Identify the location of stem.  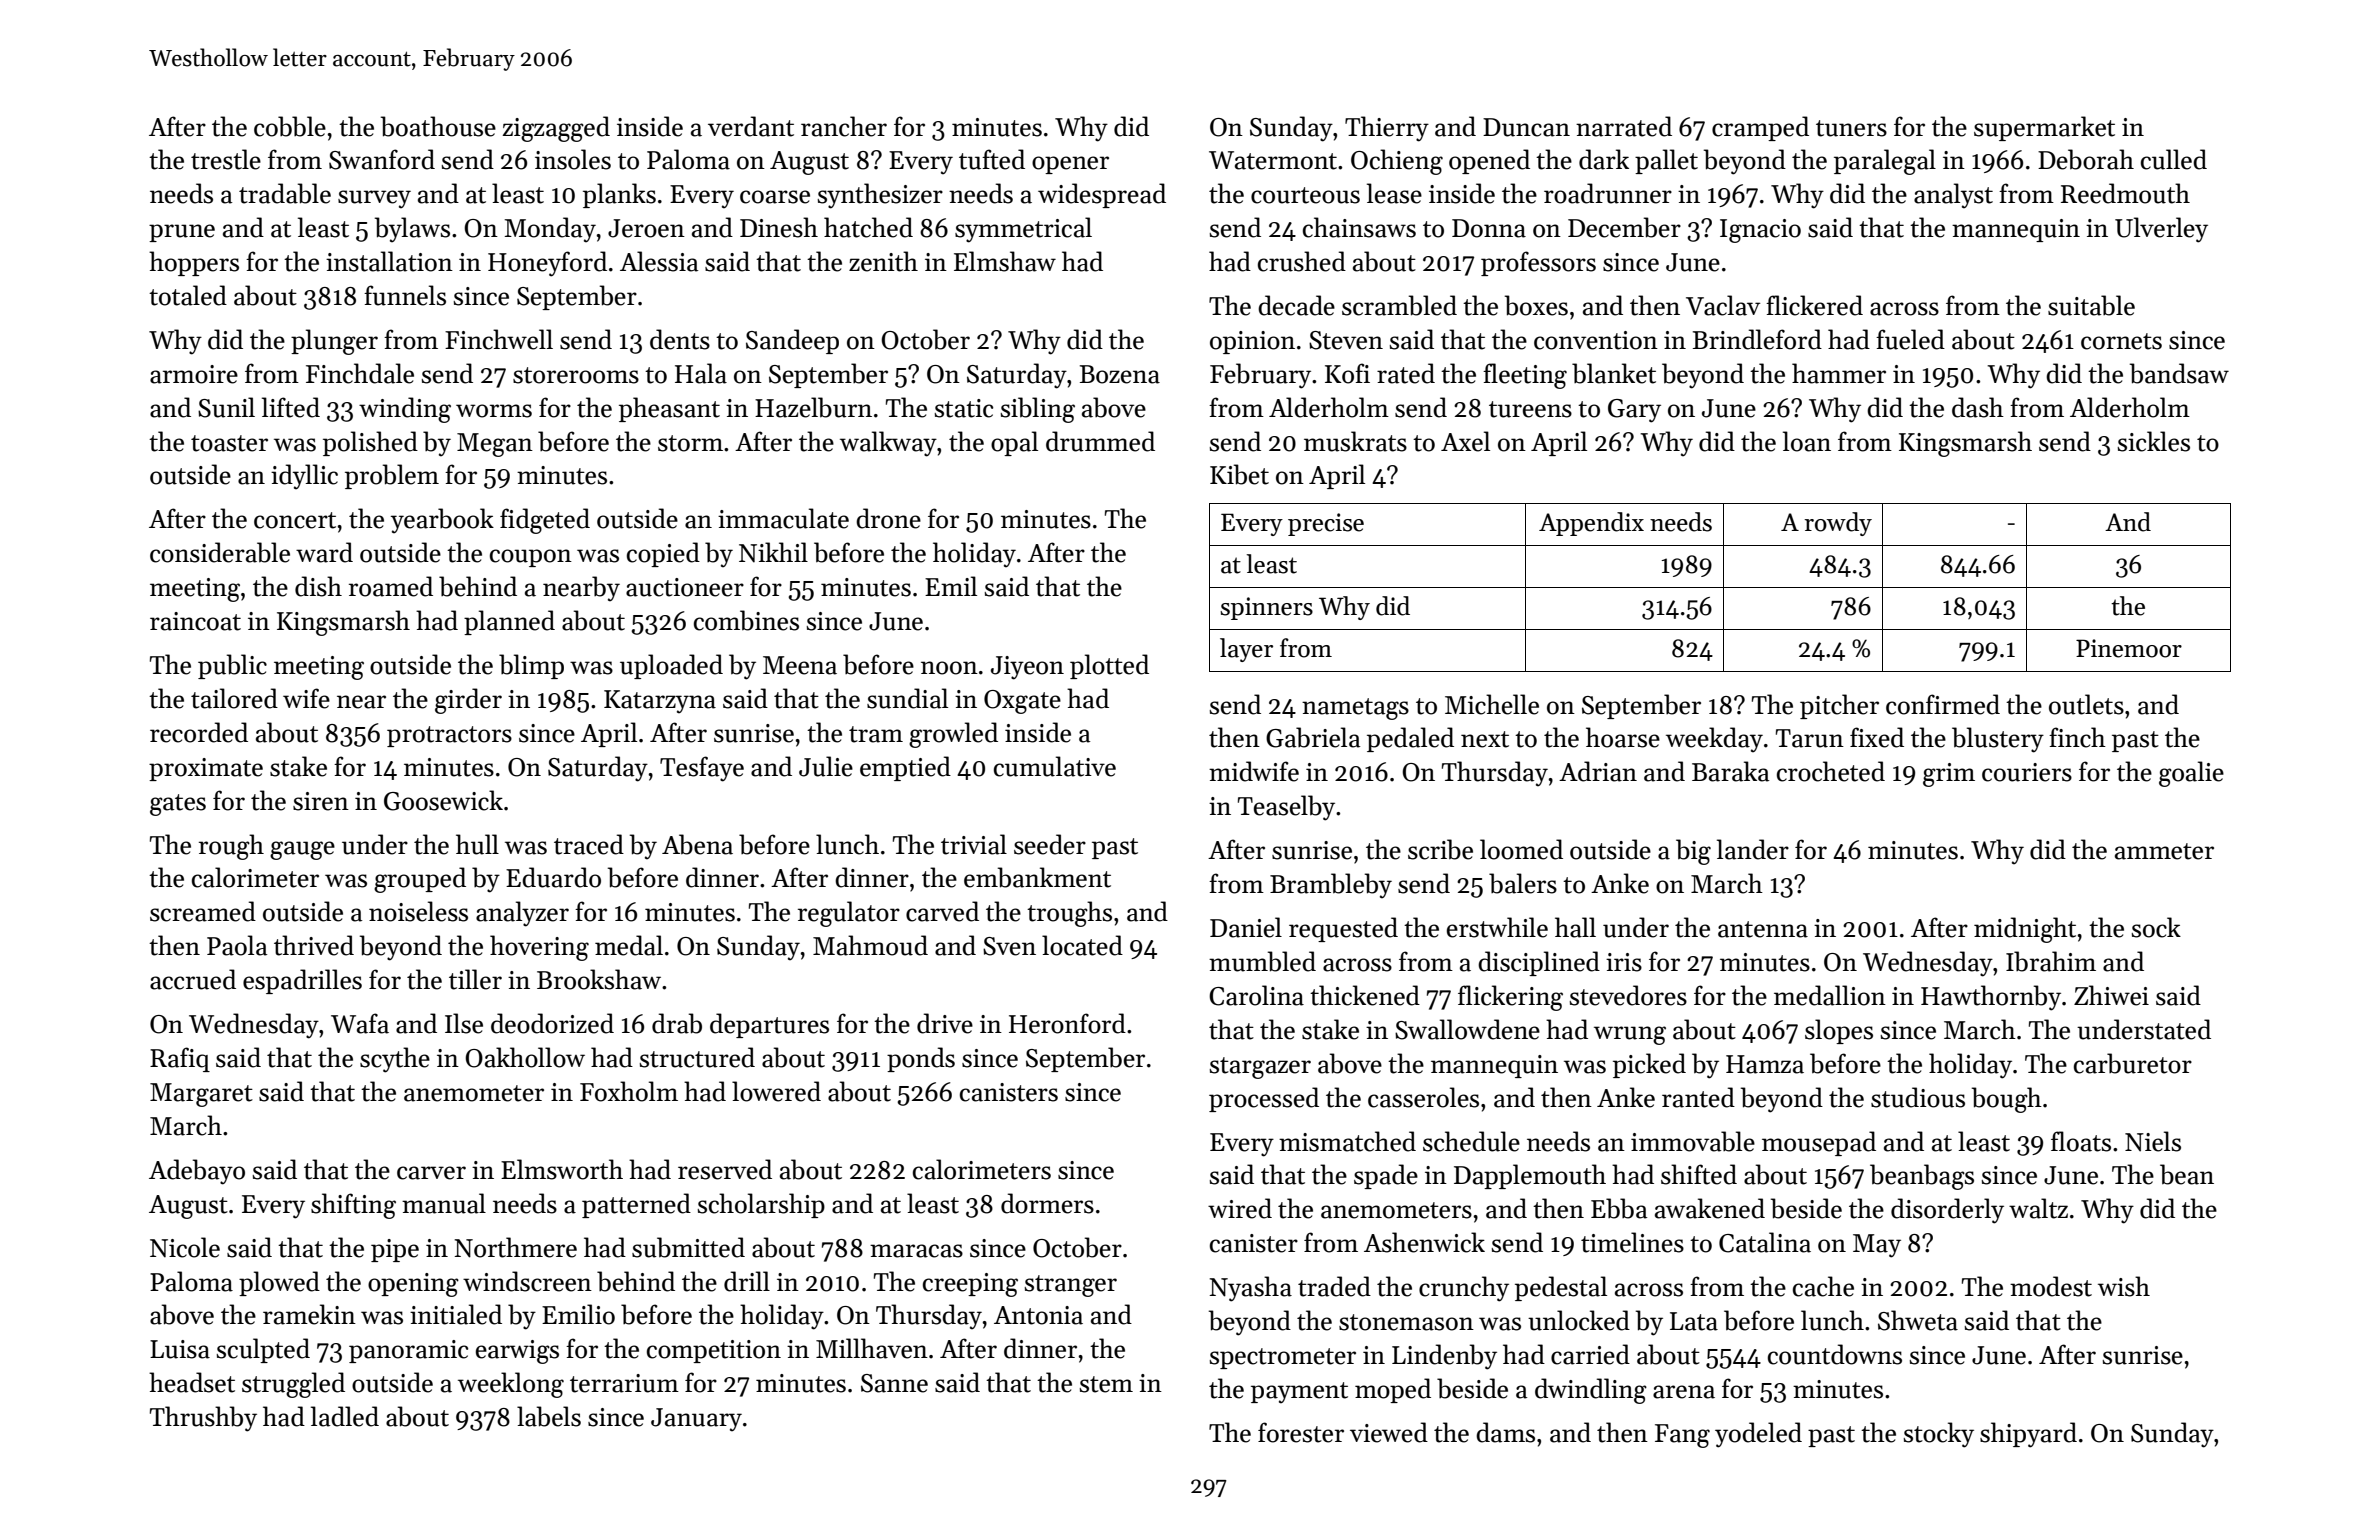
(1106, 1384).
